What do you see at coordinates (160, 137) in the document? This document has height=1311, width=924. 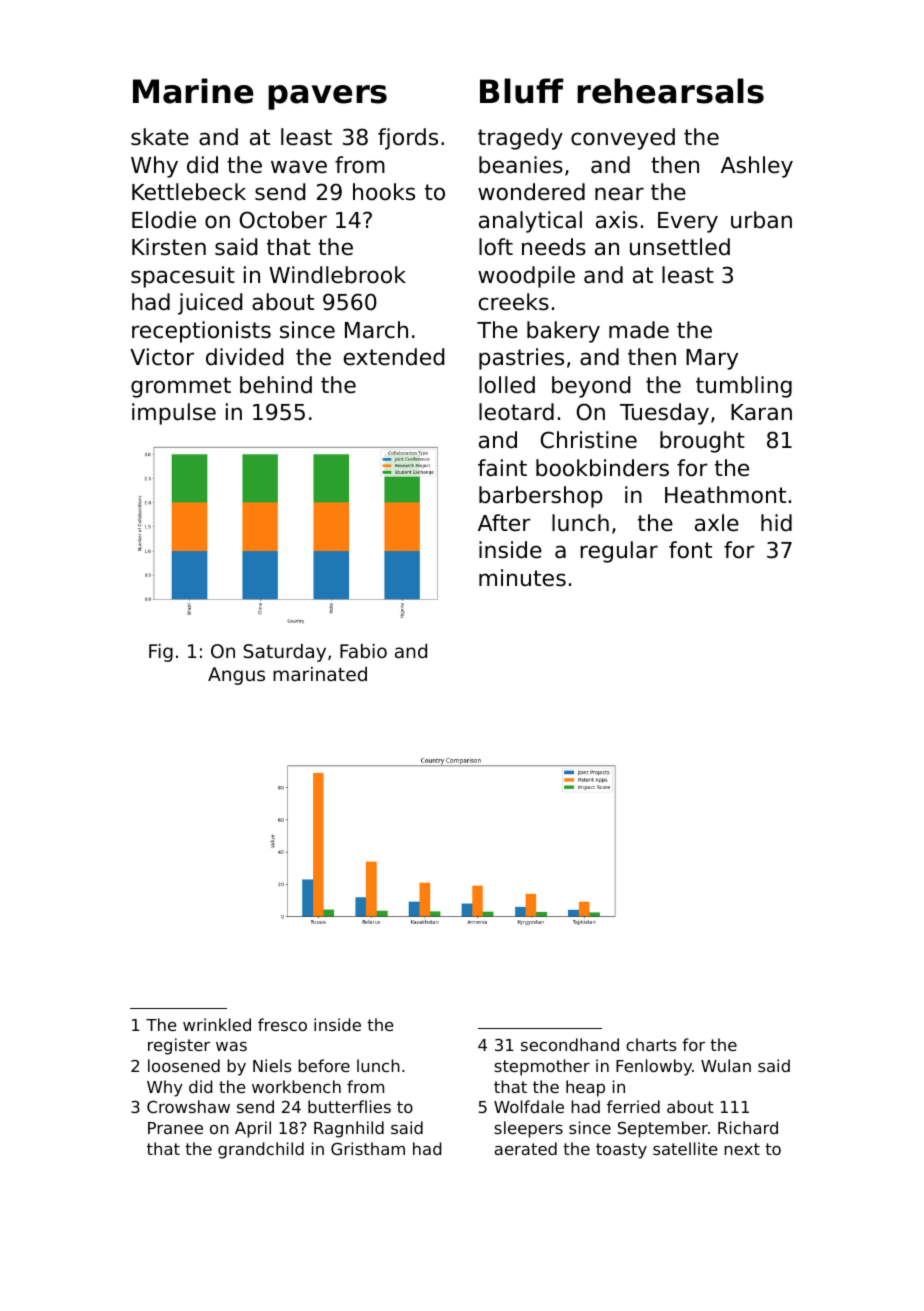 I see `skate` at bounding box center [160, 137].
